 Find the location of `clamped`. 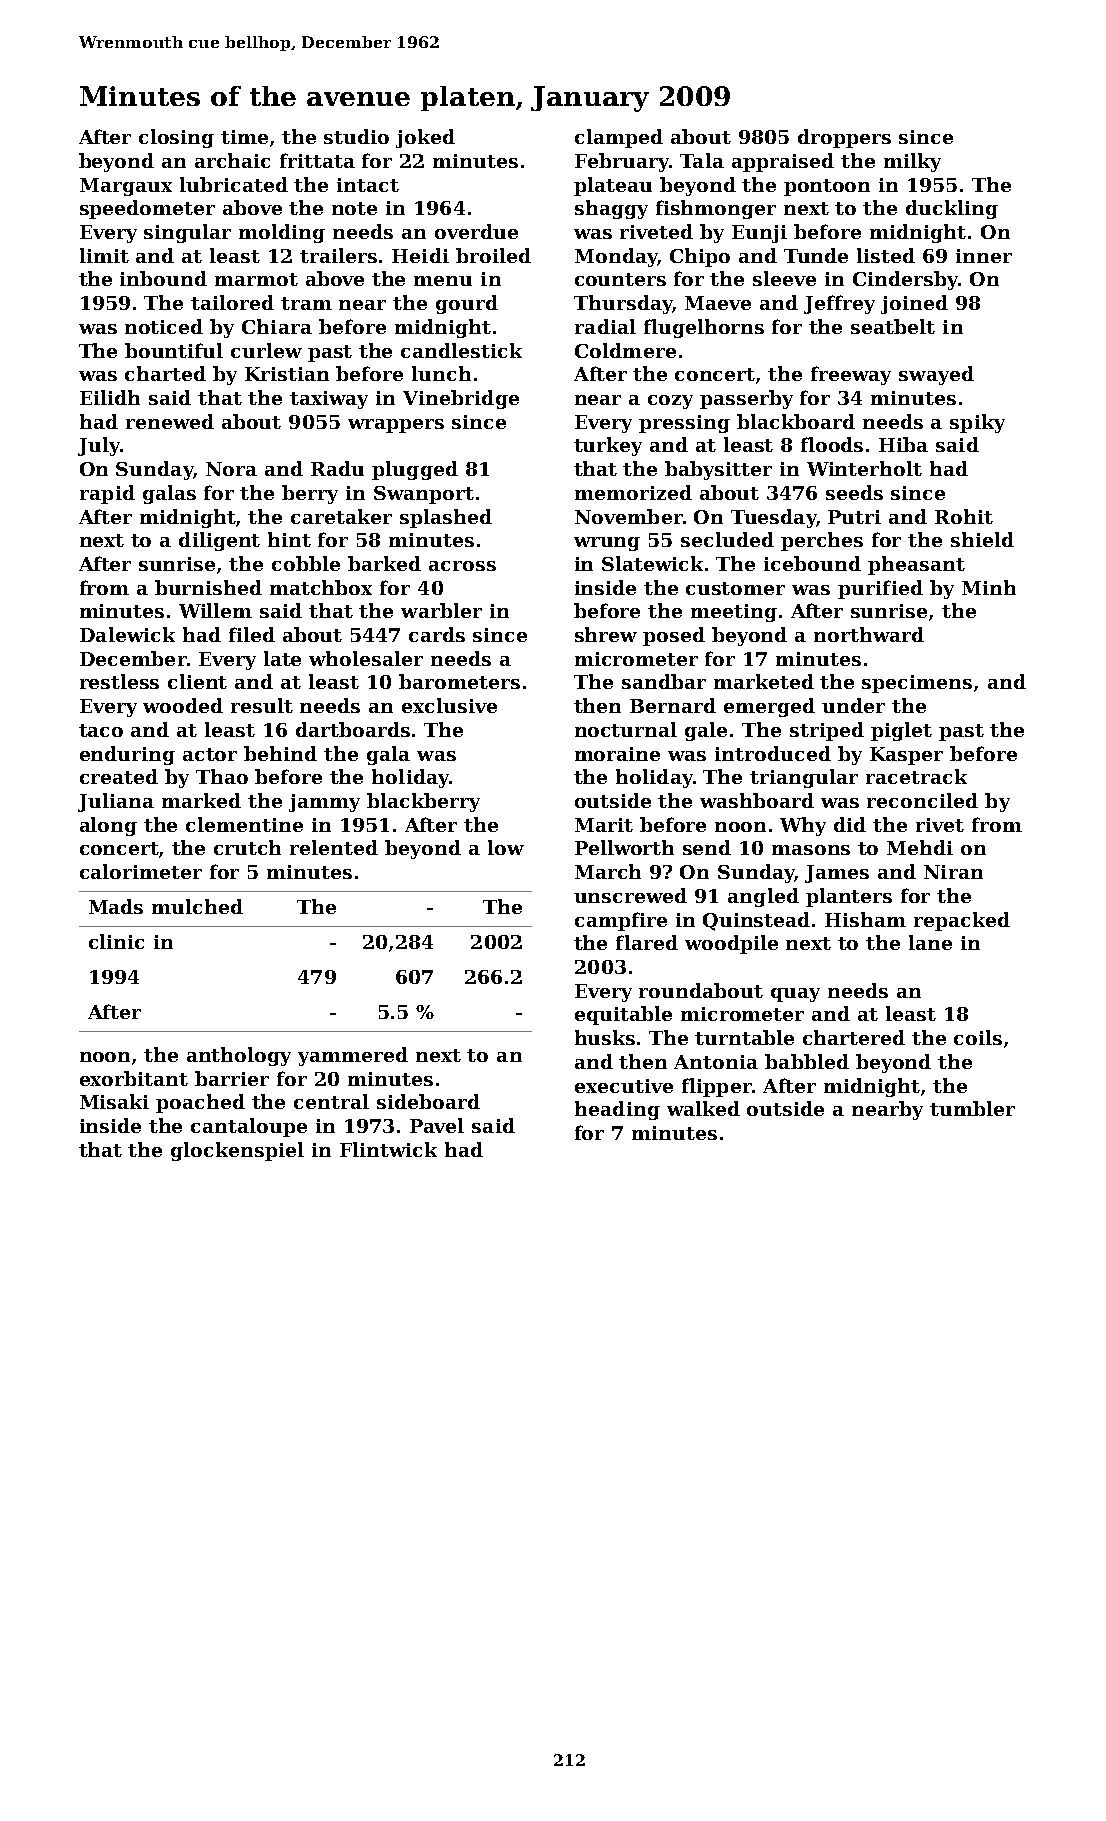

clamped is located at coordinates (619, 138).
